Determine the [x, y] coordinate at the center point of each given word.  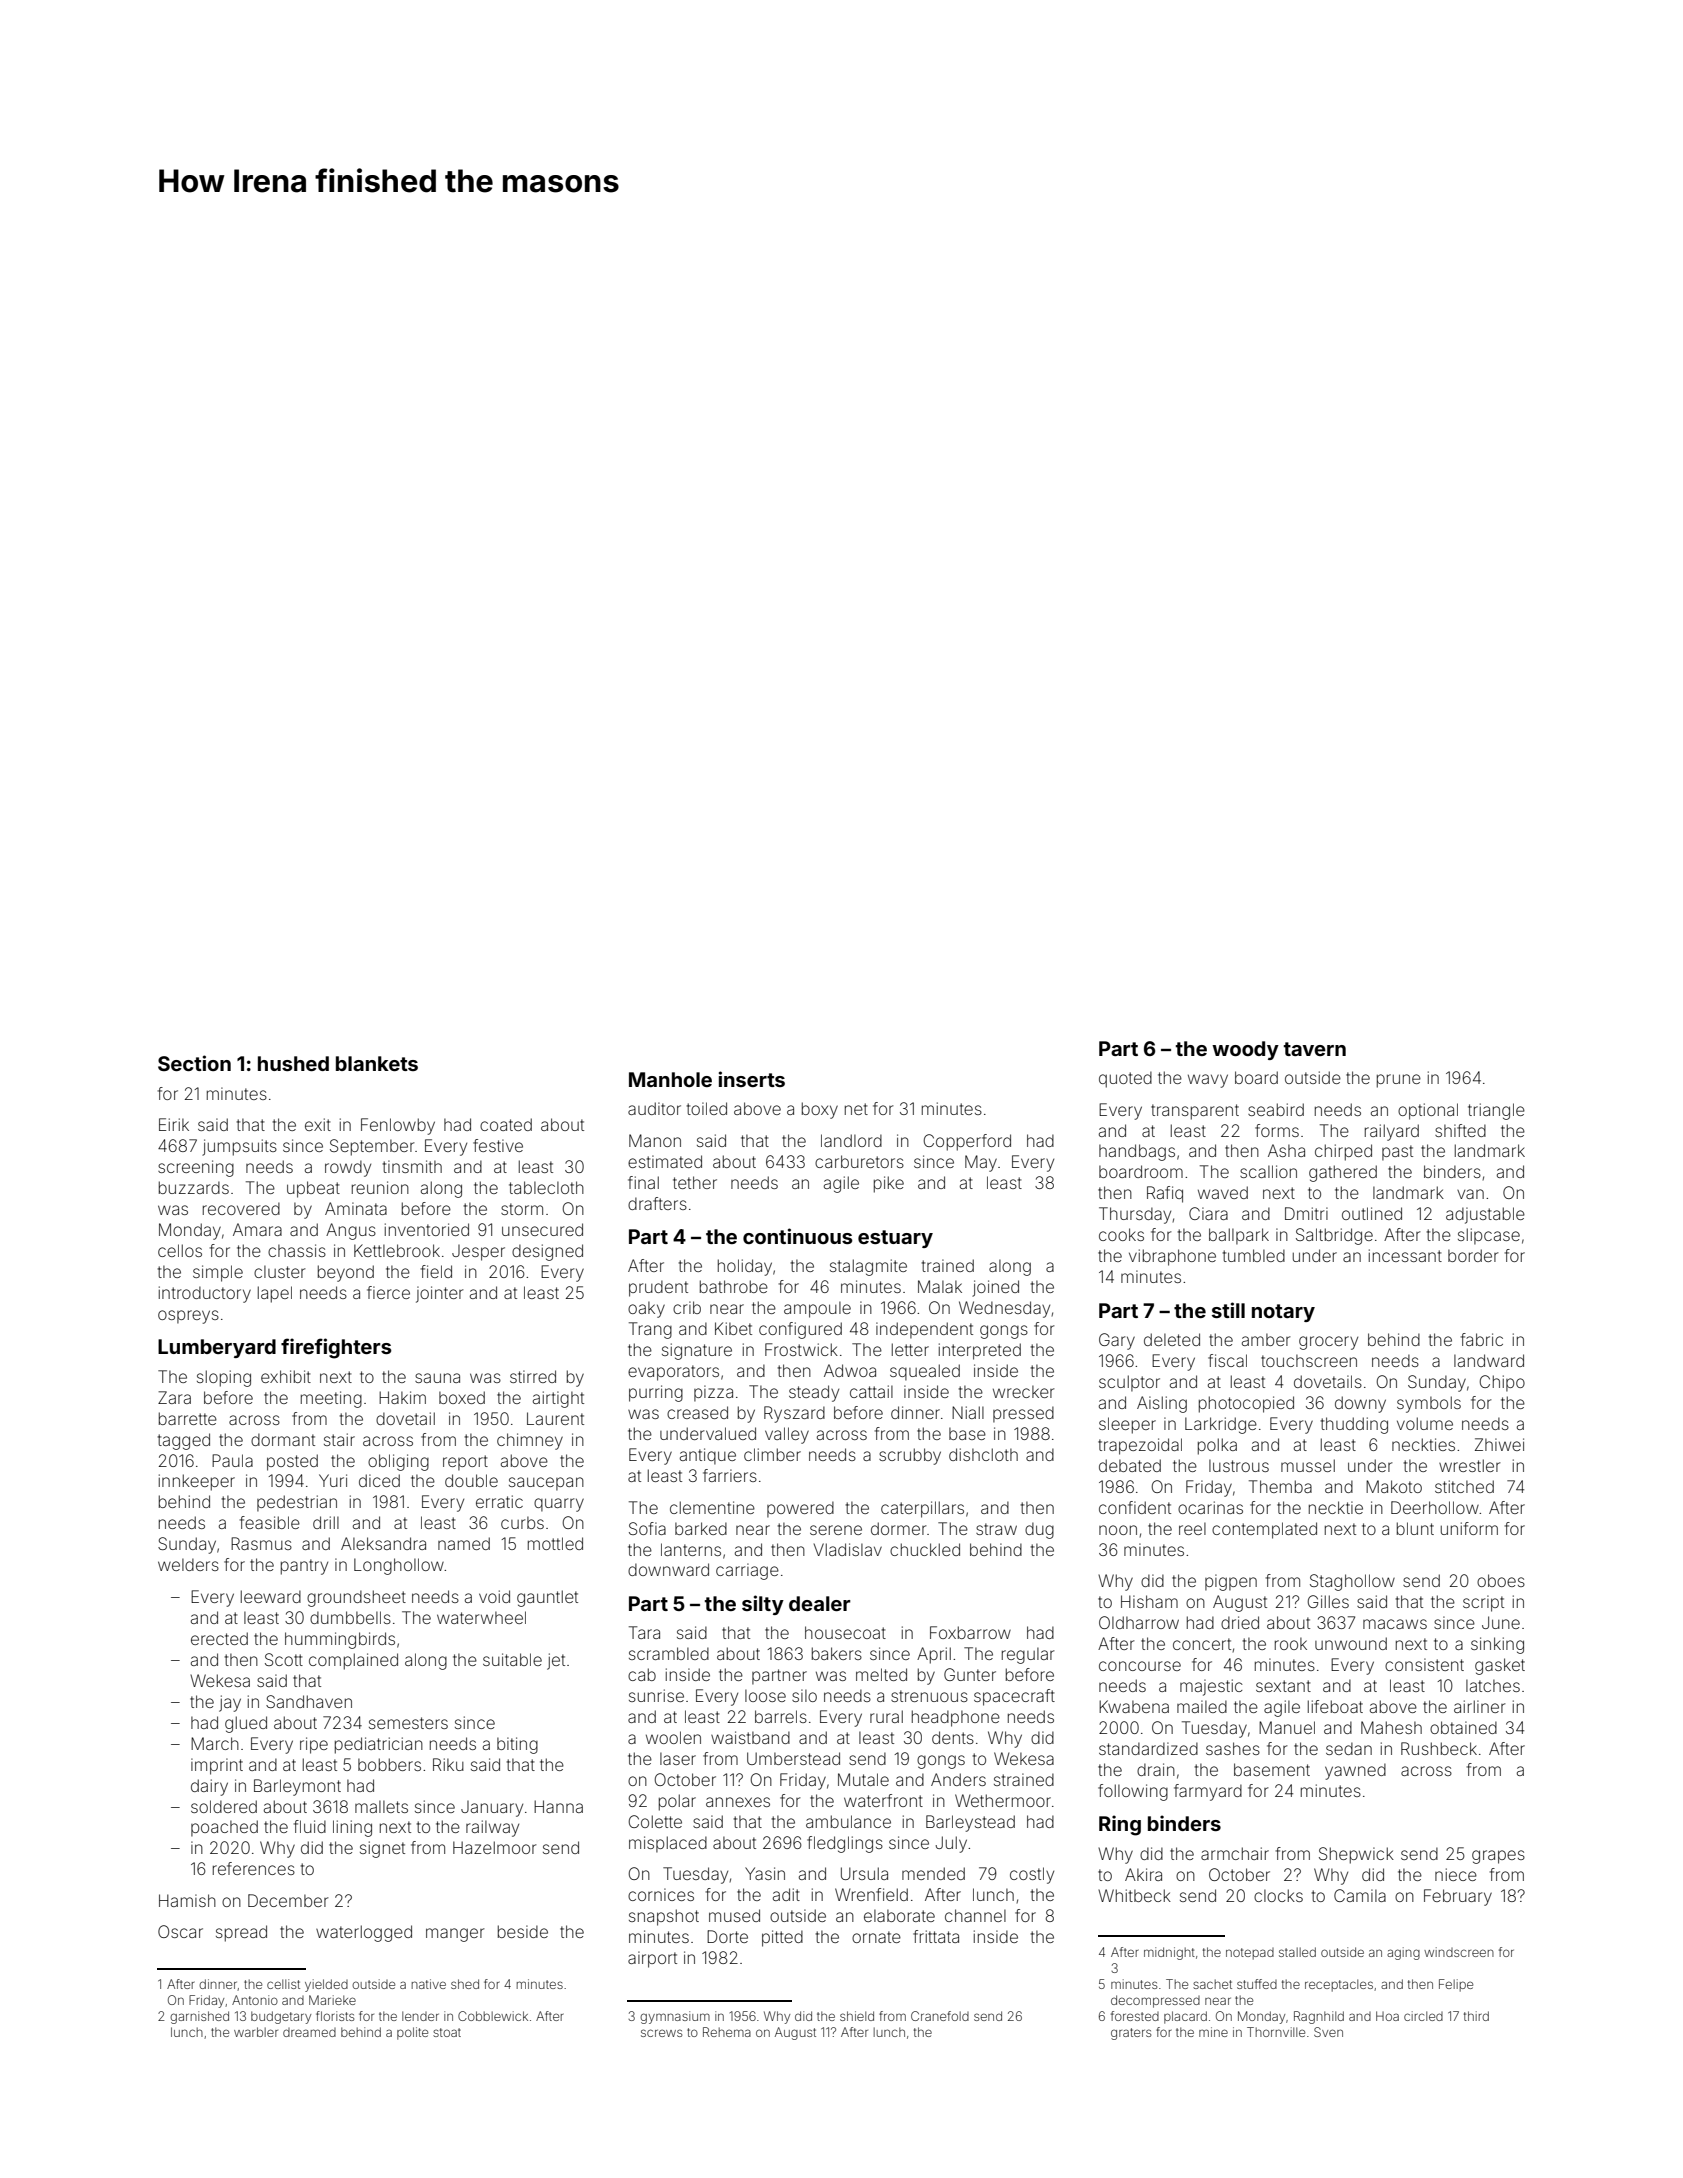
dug [1039, 1530]
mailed [1202, 1706]
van [1470, 1194]
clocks [1278, 1895]
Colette [655, 1821]
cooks [1121, 1234]
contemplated [1264, 1530]
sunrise [656, 1695]
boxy [820, 1110]
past [1397, 1153]
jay [230, 1703]
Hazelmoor [495, 1847]
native [429, 1984]
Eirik [174, 1124]
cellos [180, 1250]
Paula [232, 1460]
